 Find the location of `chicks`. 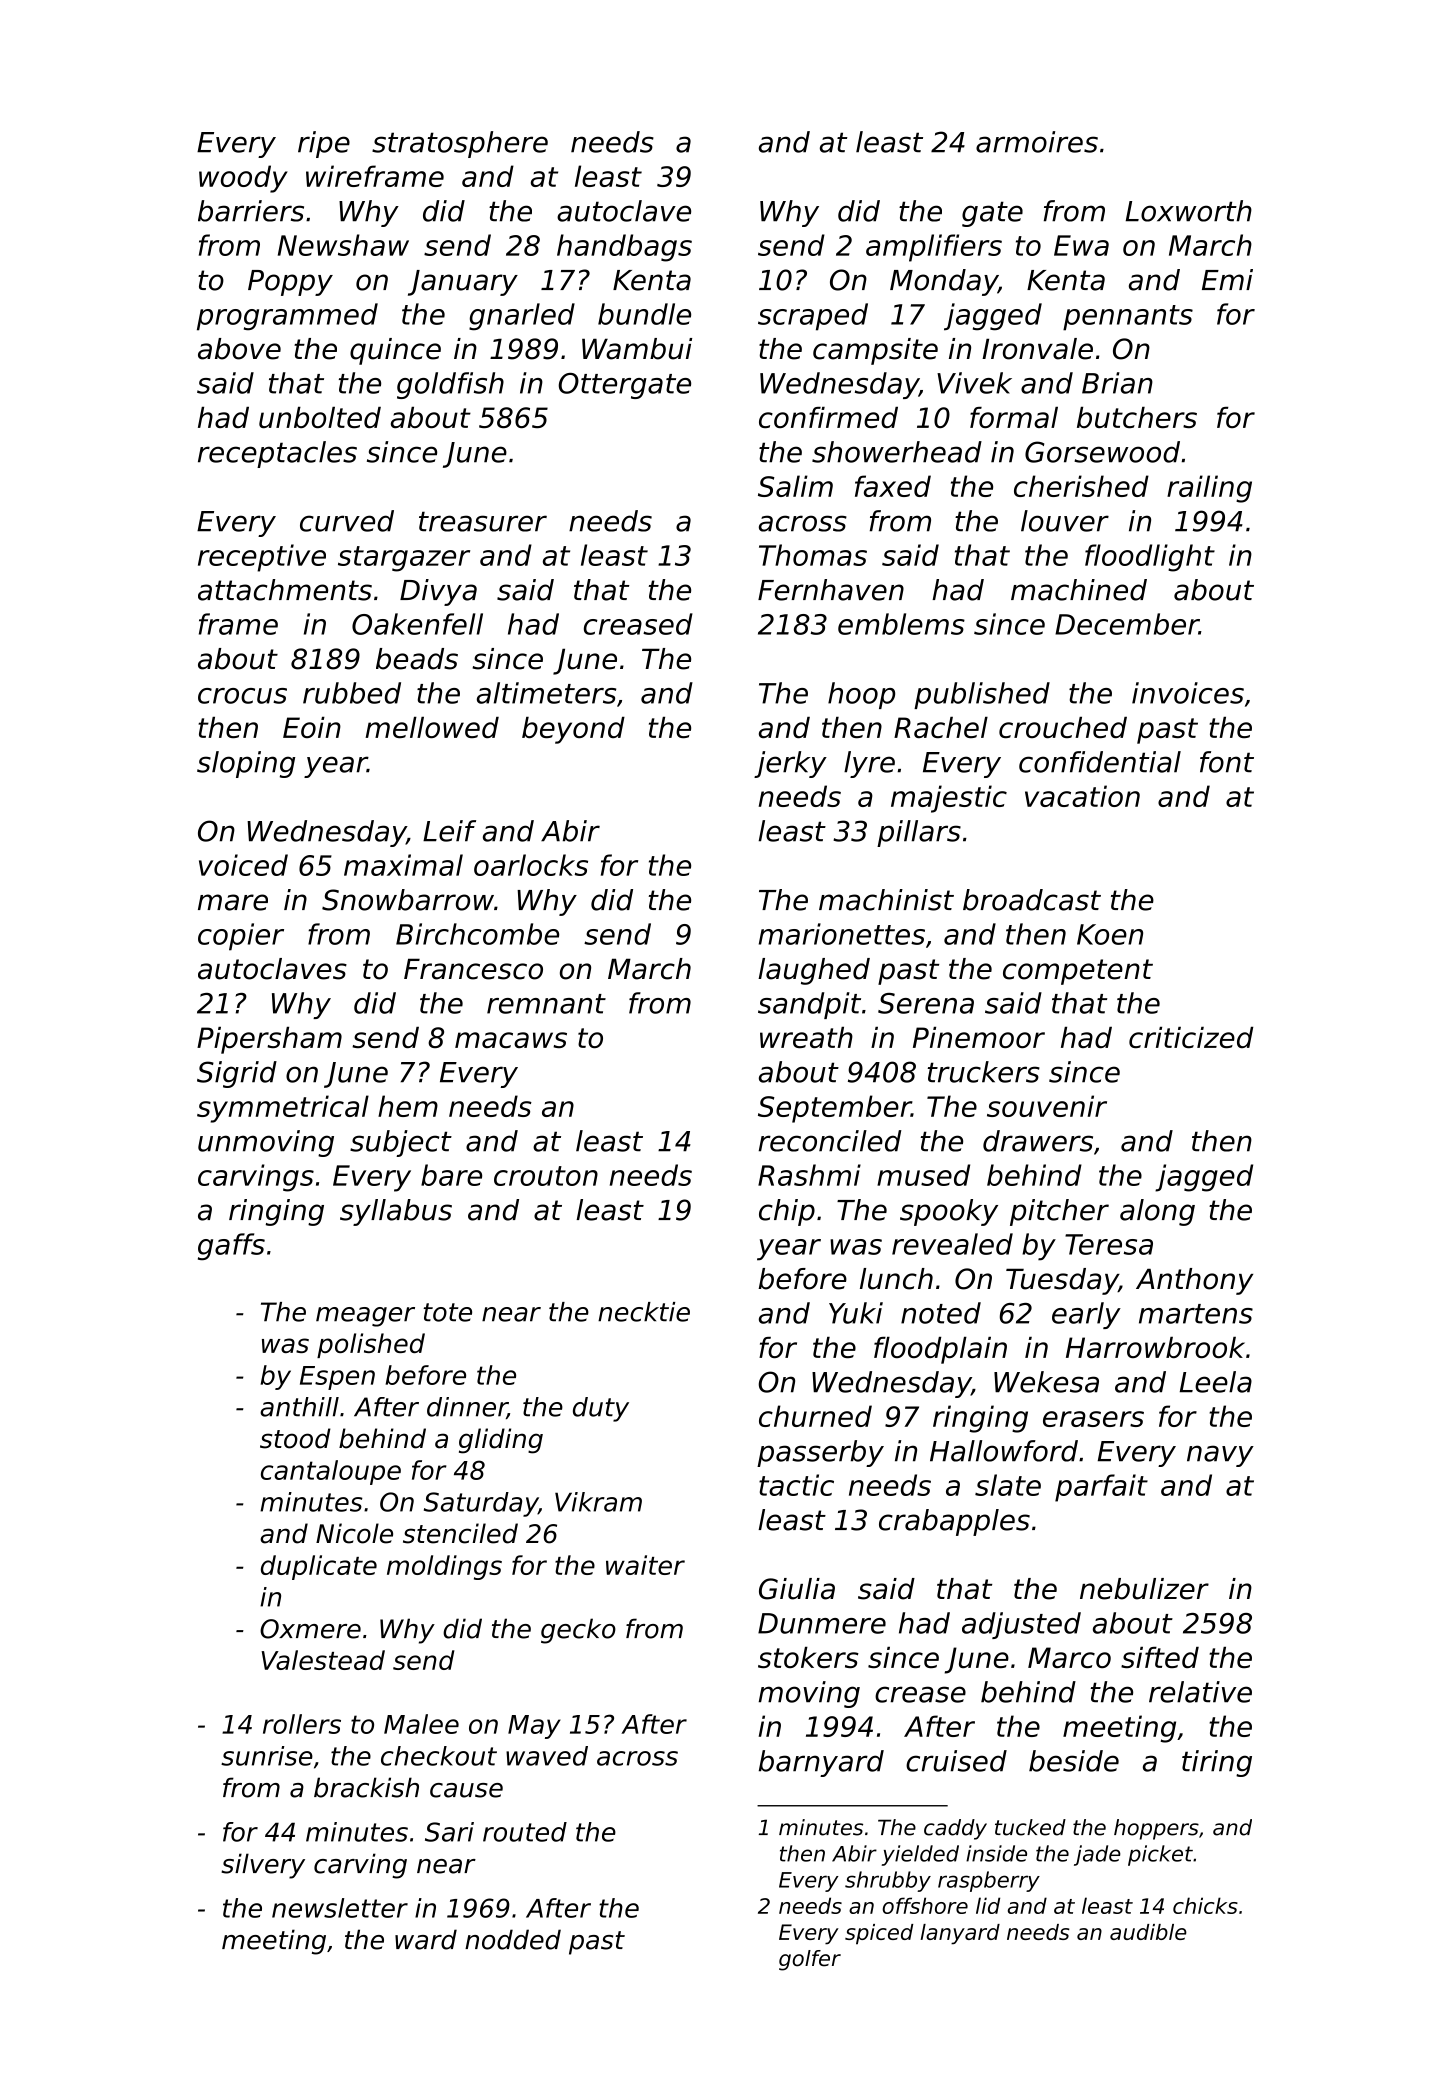

chicks is located at coordinates (1205, 1905).
